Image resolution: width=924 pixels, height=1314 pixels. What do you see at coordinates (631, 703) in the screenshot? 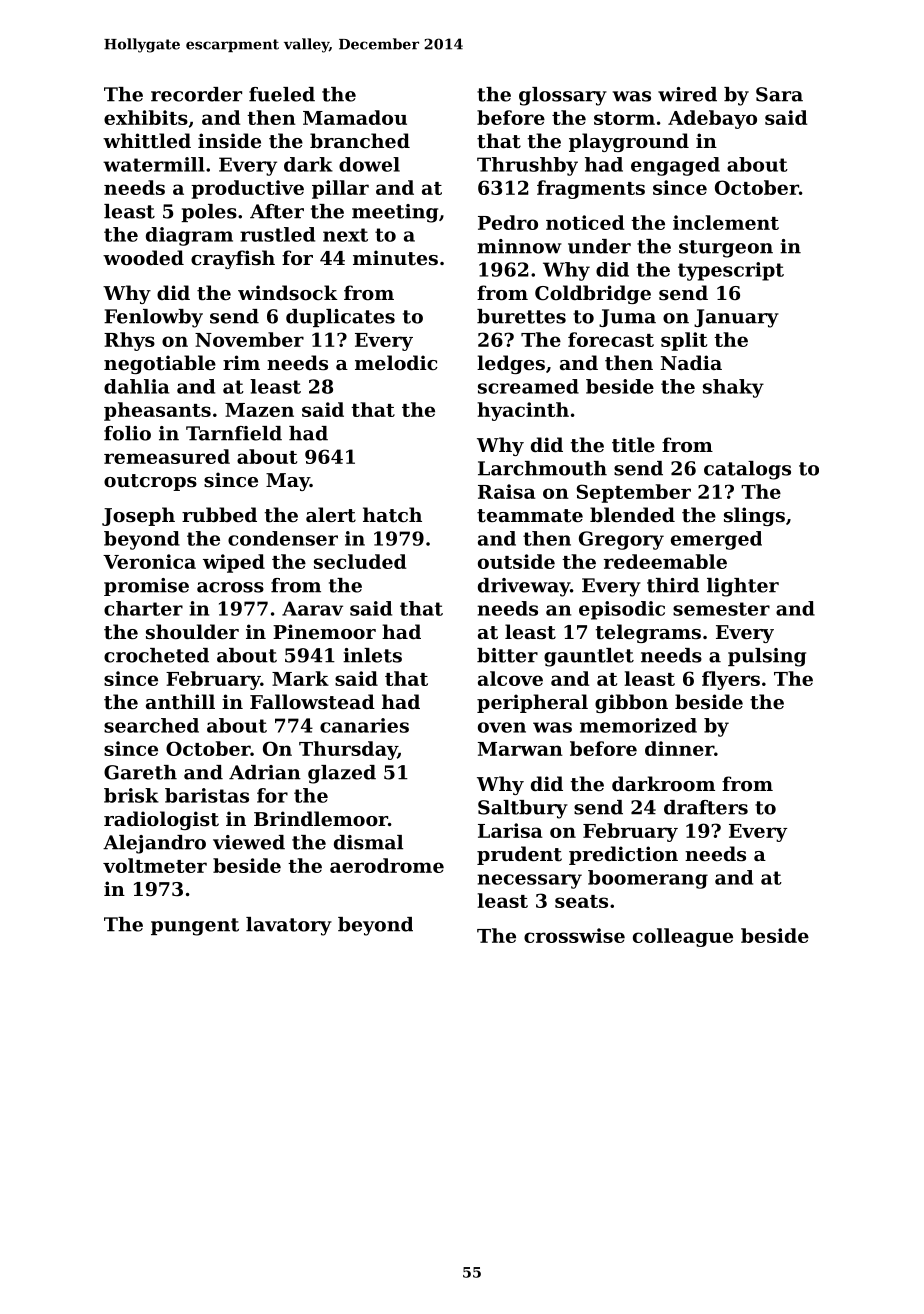
I see `gibbon` at bounding box center [631, 703].
